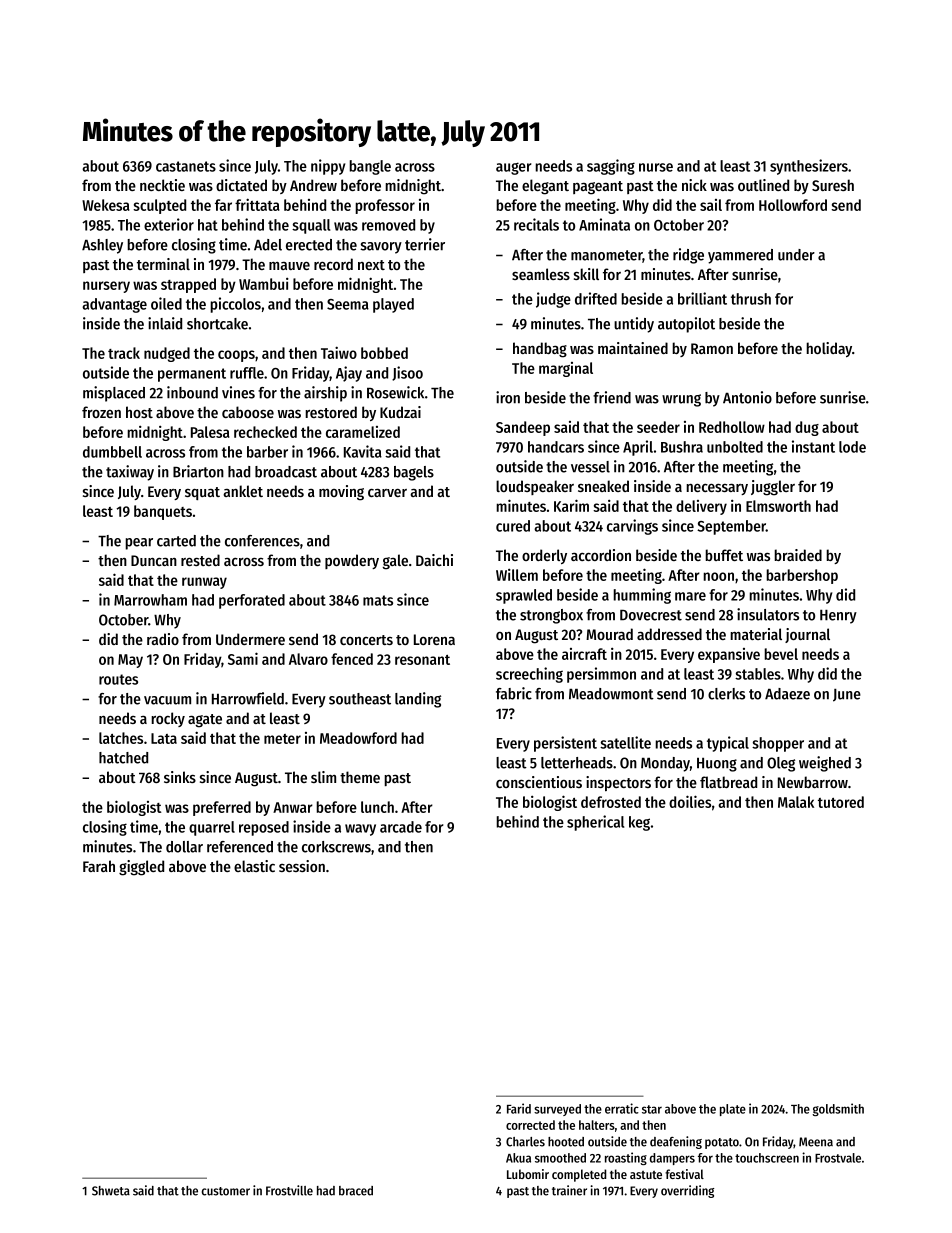  What do you see at coordinates (302, 866) in the image?
I see `session` at bounding box center [302, 866].
